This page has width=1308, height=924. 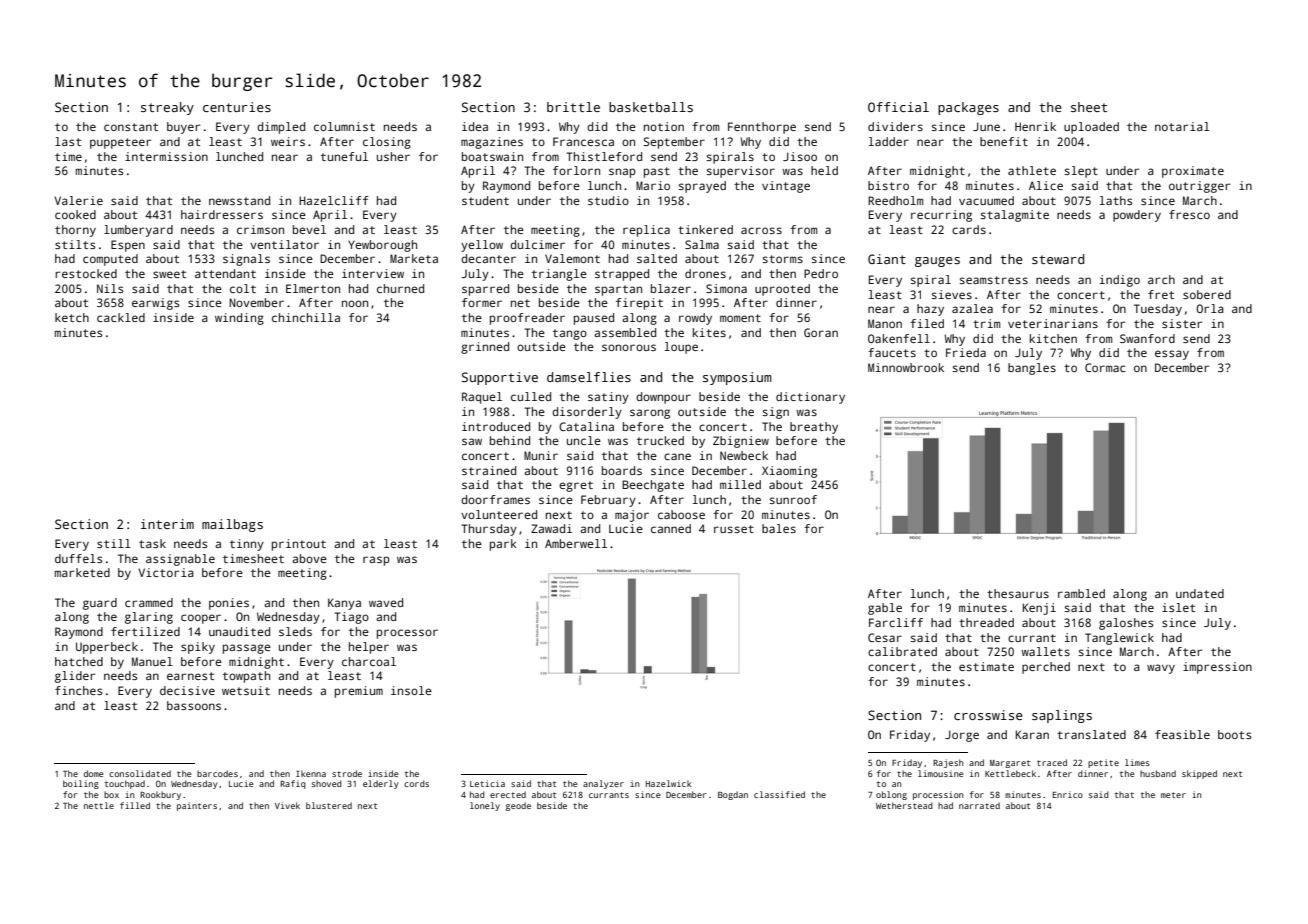 I want to click on Xiaoming, so click(x=789, y=472).
